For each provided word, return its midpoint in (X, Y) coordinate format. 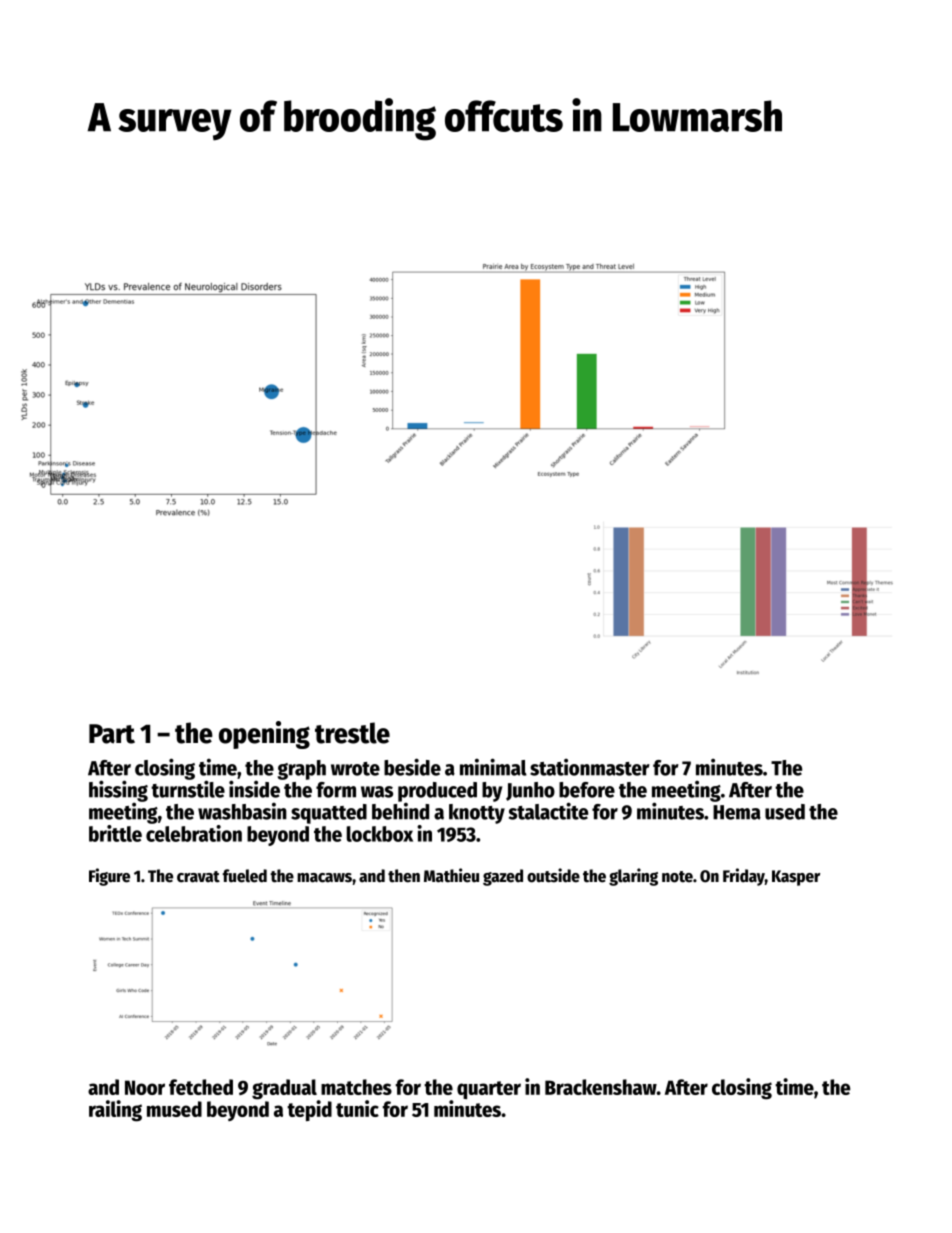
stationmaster (590, 767)
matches (356, 1087)
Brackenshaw (601, 1087)
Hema (737, 812)
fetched (201, 1087)
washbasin (242, 811)
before (587, 790)
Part (112, 734)
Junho (530, 791)
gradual (284, 1089)
